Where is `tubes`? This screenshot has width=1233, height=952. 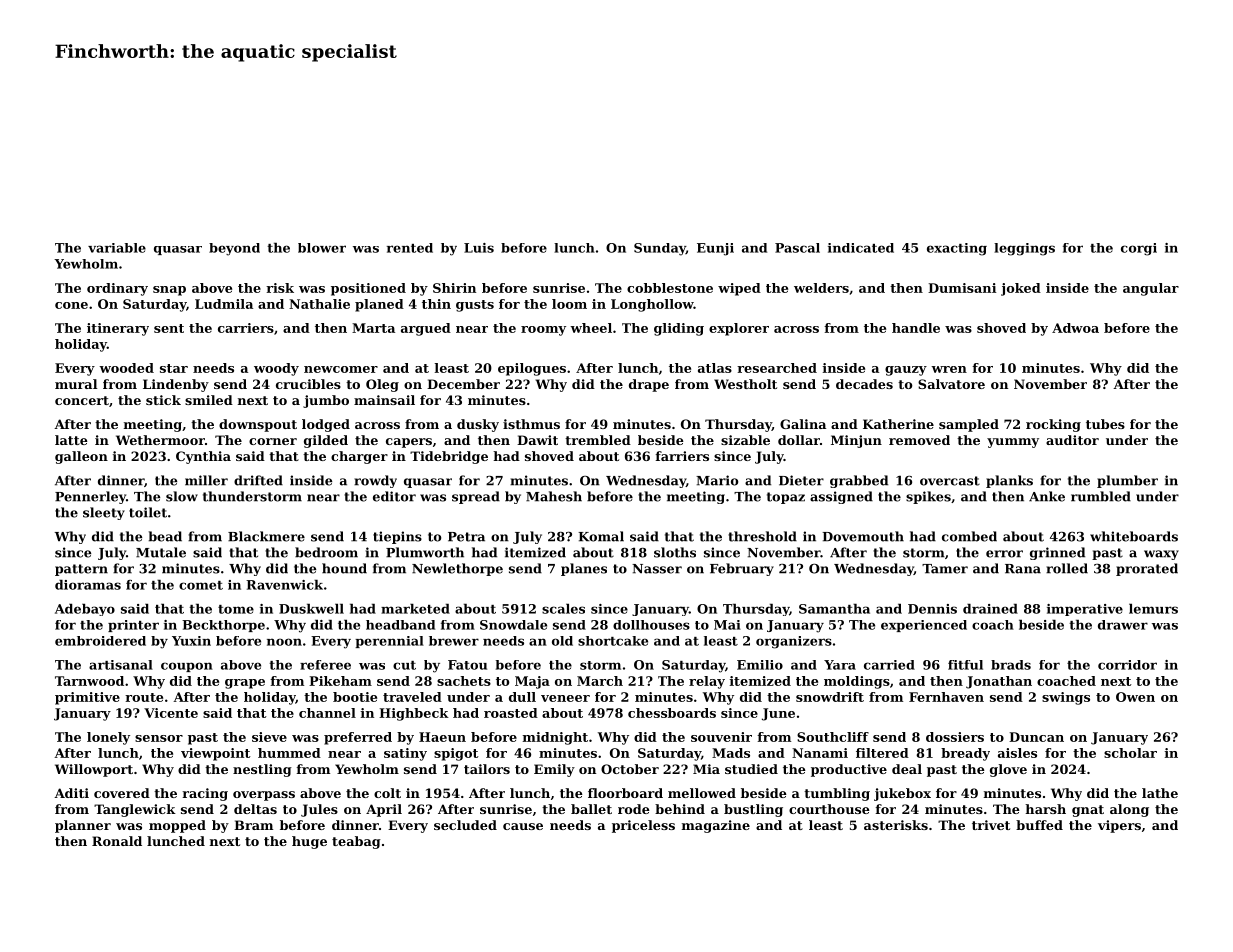
tubes is located at coordinates (1105, 424).
